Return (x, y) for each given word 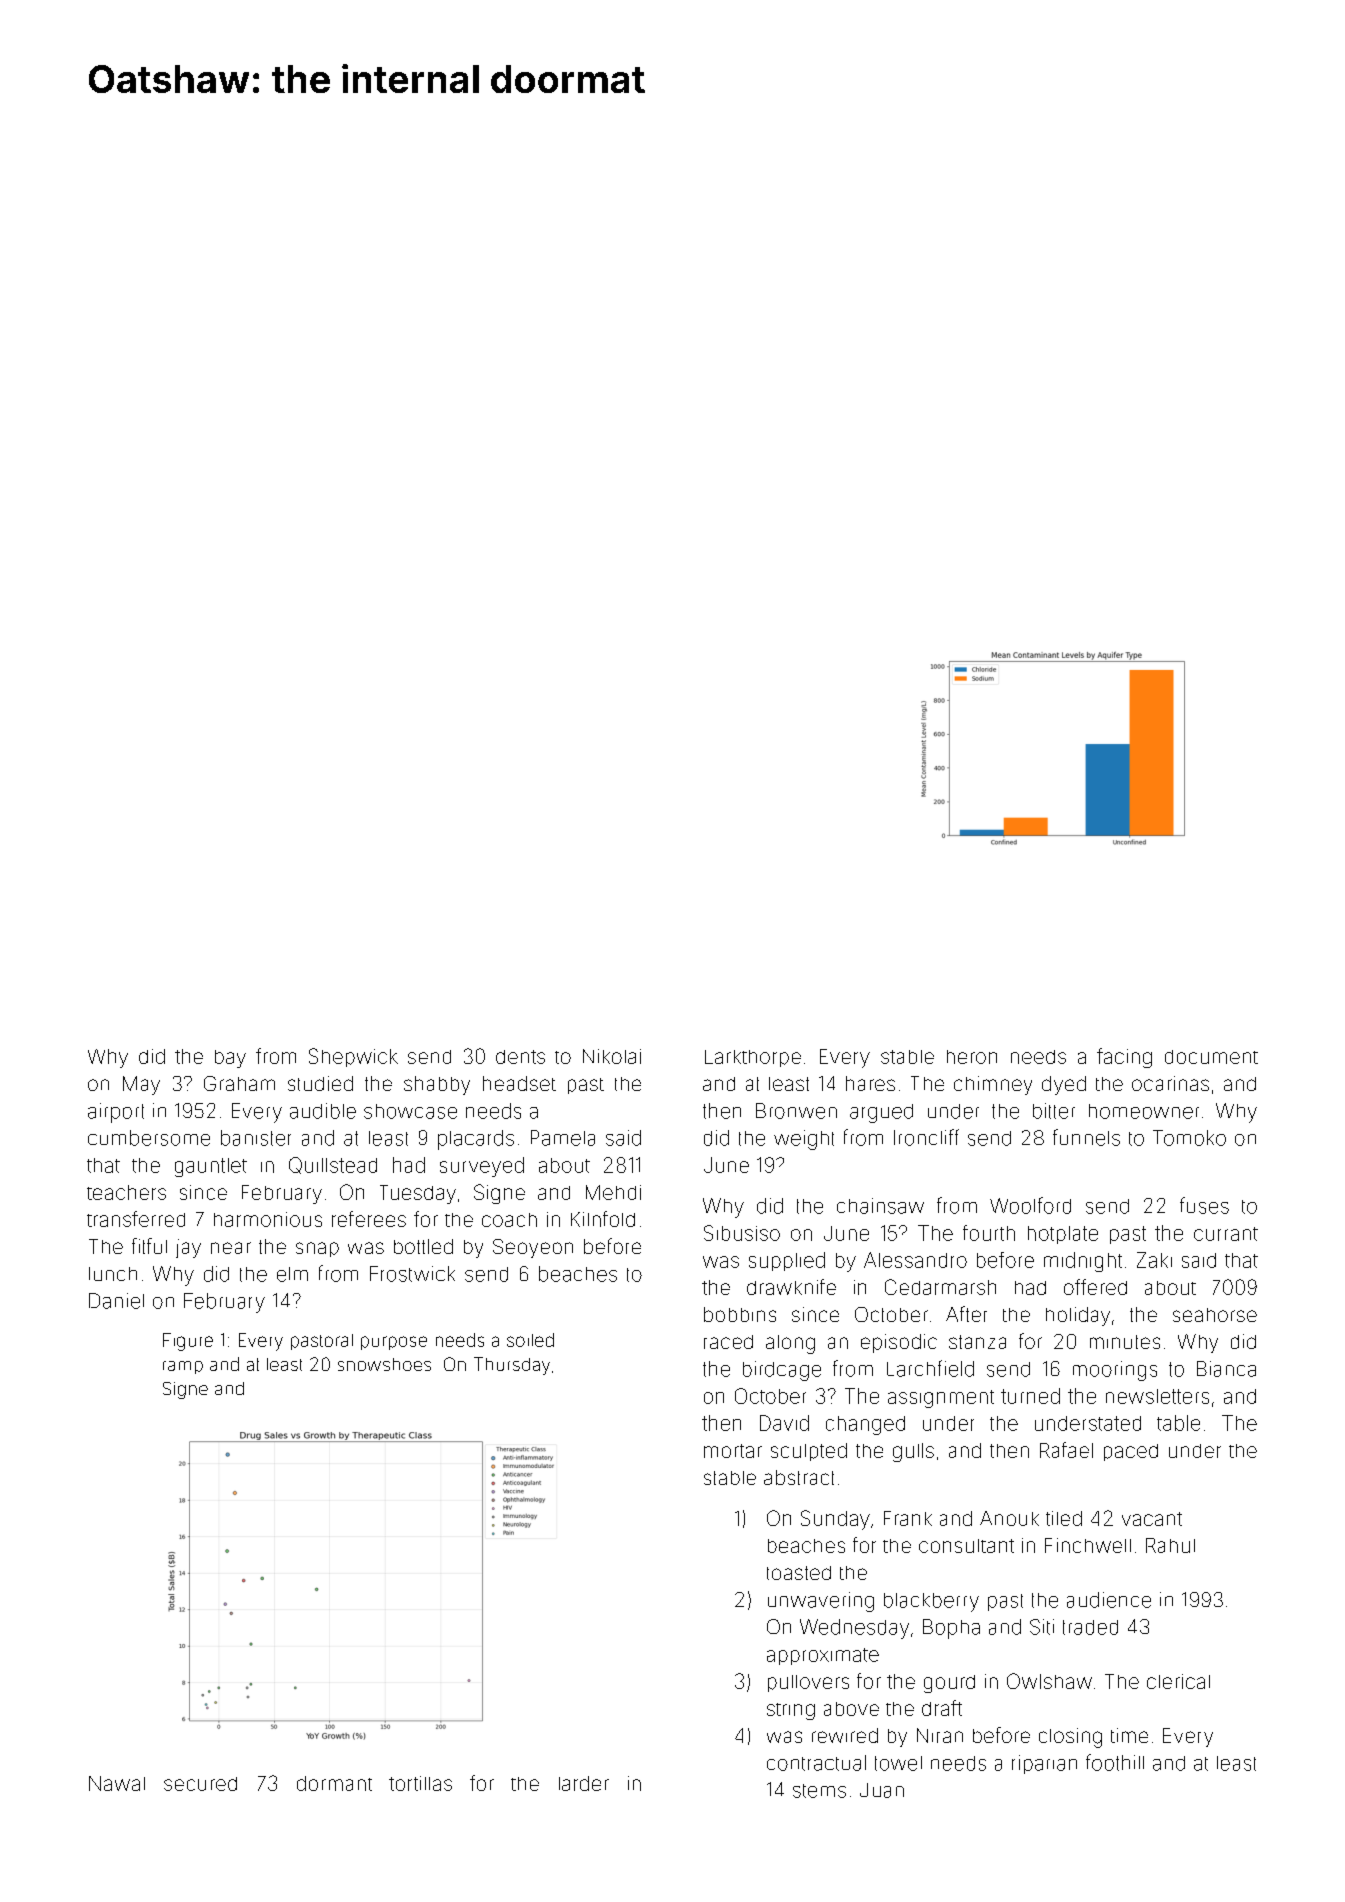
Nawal (117, 1783)
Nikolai (612, 1056)
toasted (799, 1573)
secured (200, 1784)
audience (1109, 1600)
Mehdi (613, 1192)
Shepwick (353, 1057)
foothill (1115, 1762)
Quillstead (333, 1165)
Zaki (1154, 1260)
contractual (816, 1763)
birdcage (782, 1371)
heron (972, 1057)
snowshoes (384, 1364)
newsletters (1157, 1396)
